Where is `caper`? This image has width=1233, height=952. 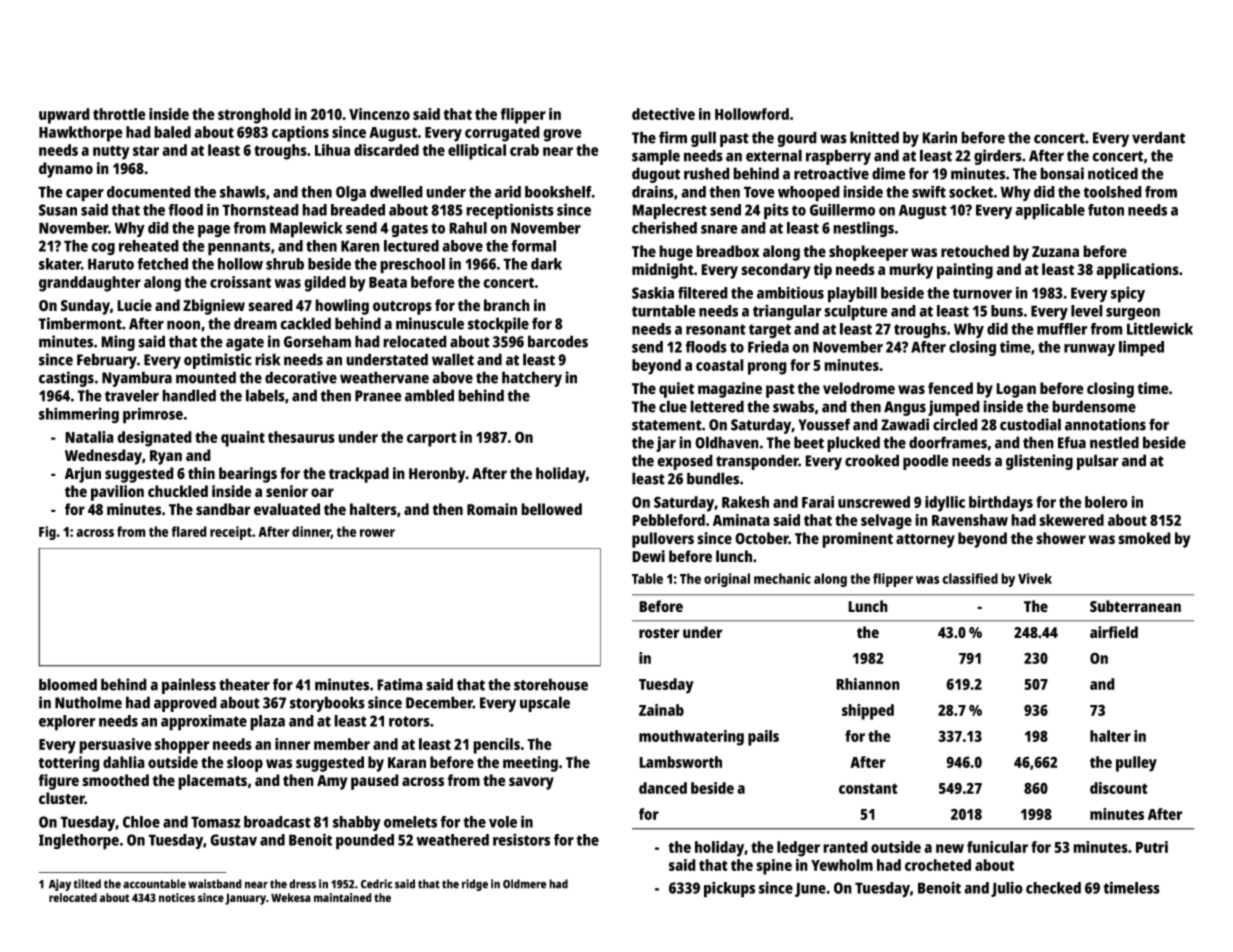 caper is located at coordinates (85, 195).
